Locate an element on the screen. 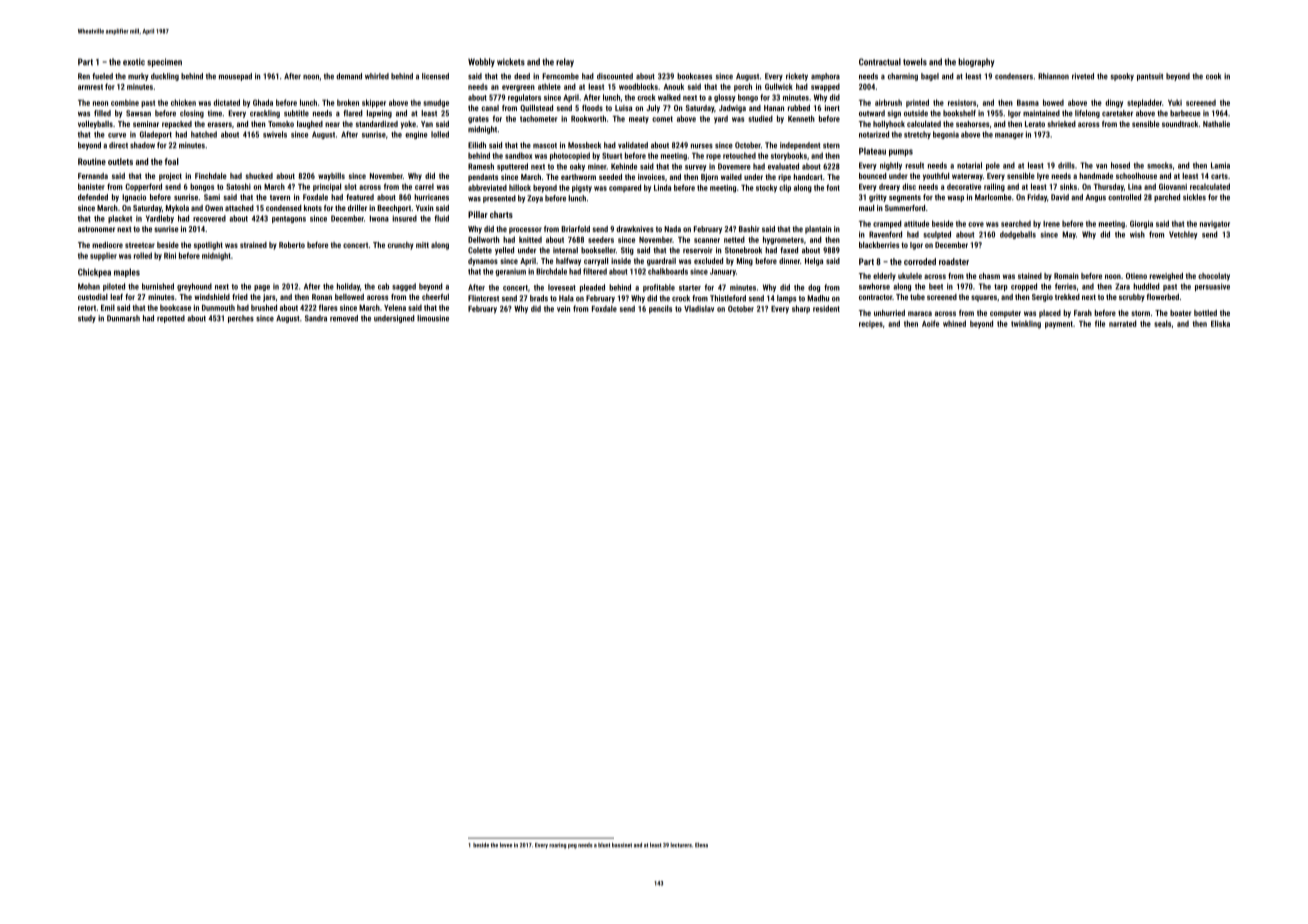 The width and height of the screenshot is (1308, 924). vein is located at coordinates (563, 308).
